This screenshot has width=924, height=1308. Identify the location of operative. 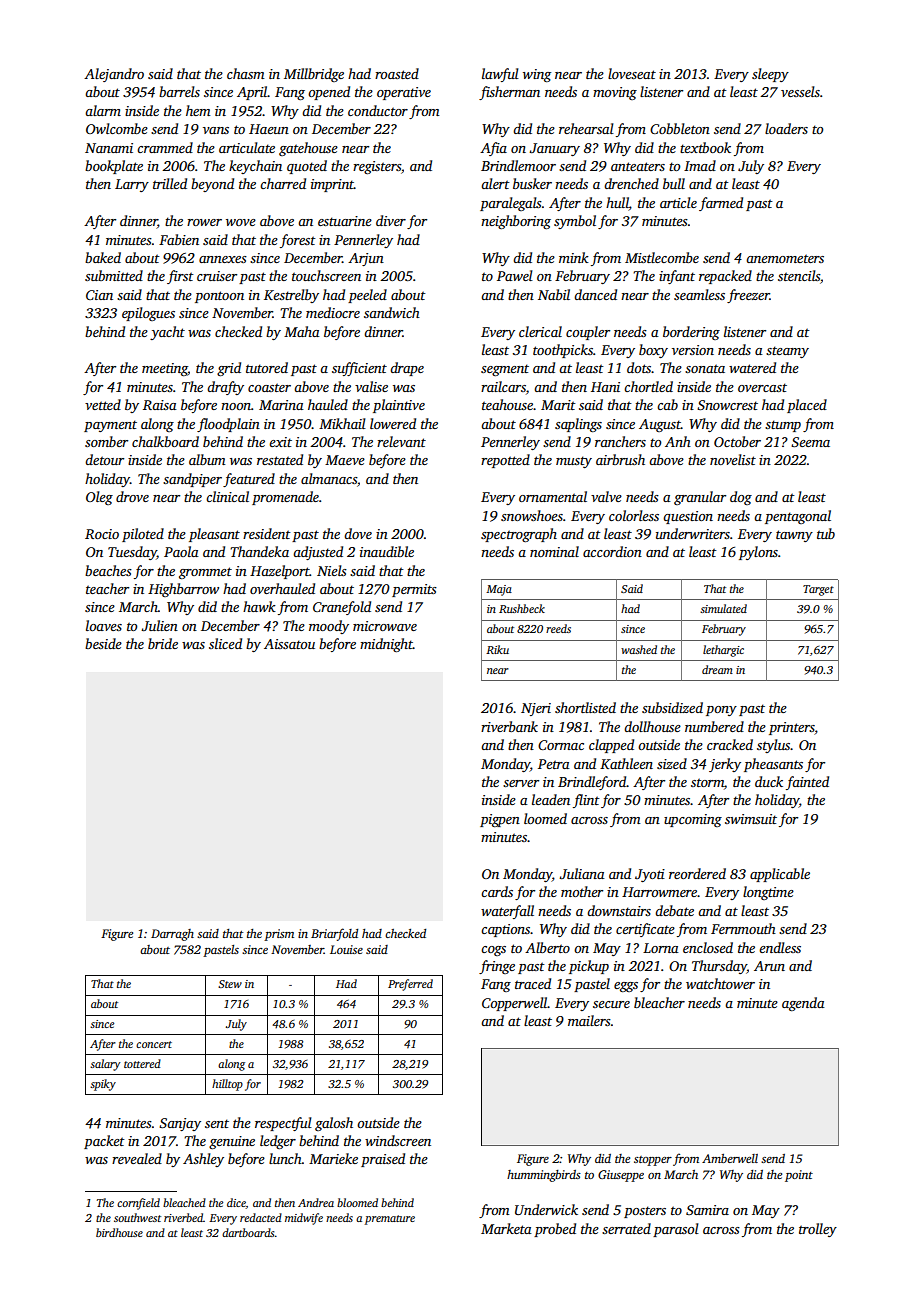
(404, 93).
